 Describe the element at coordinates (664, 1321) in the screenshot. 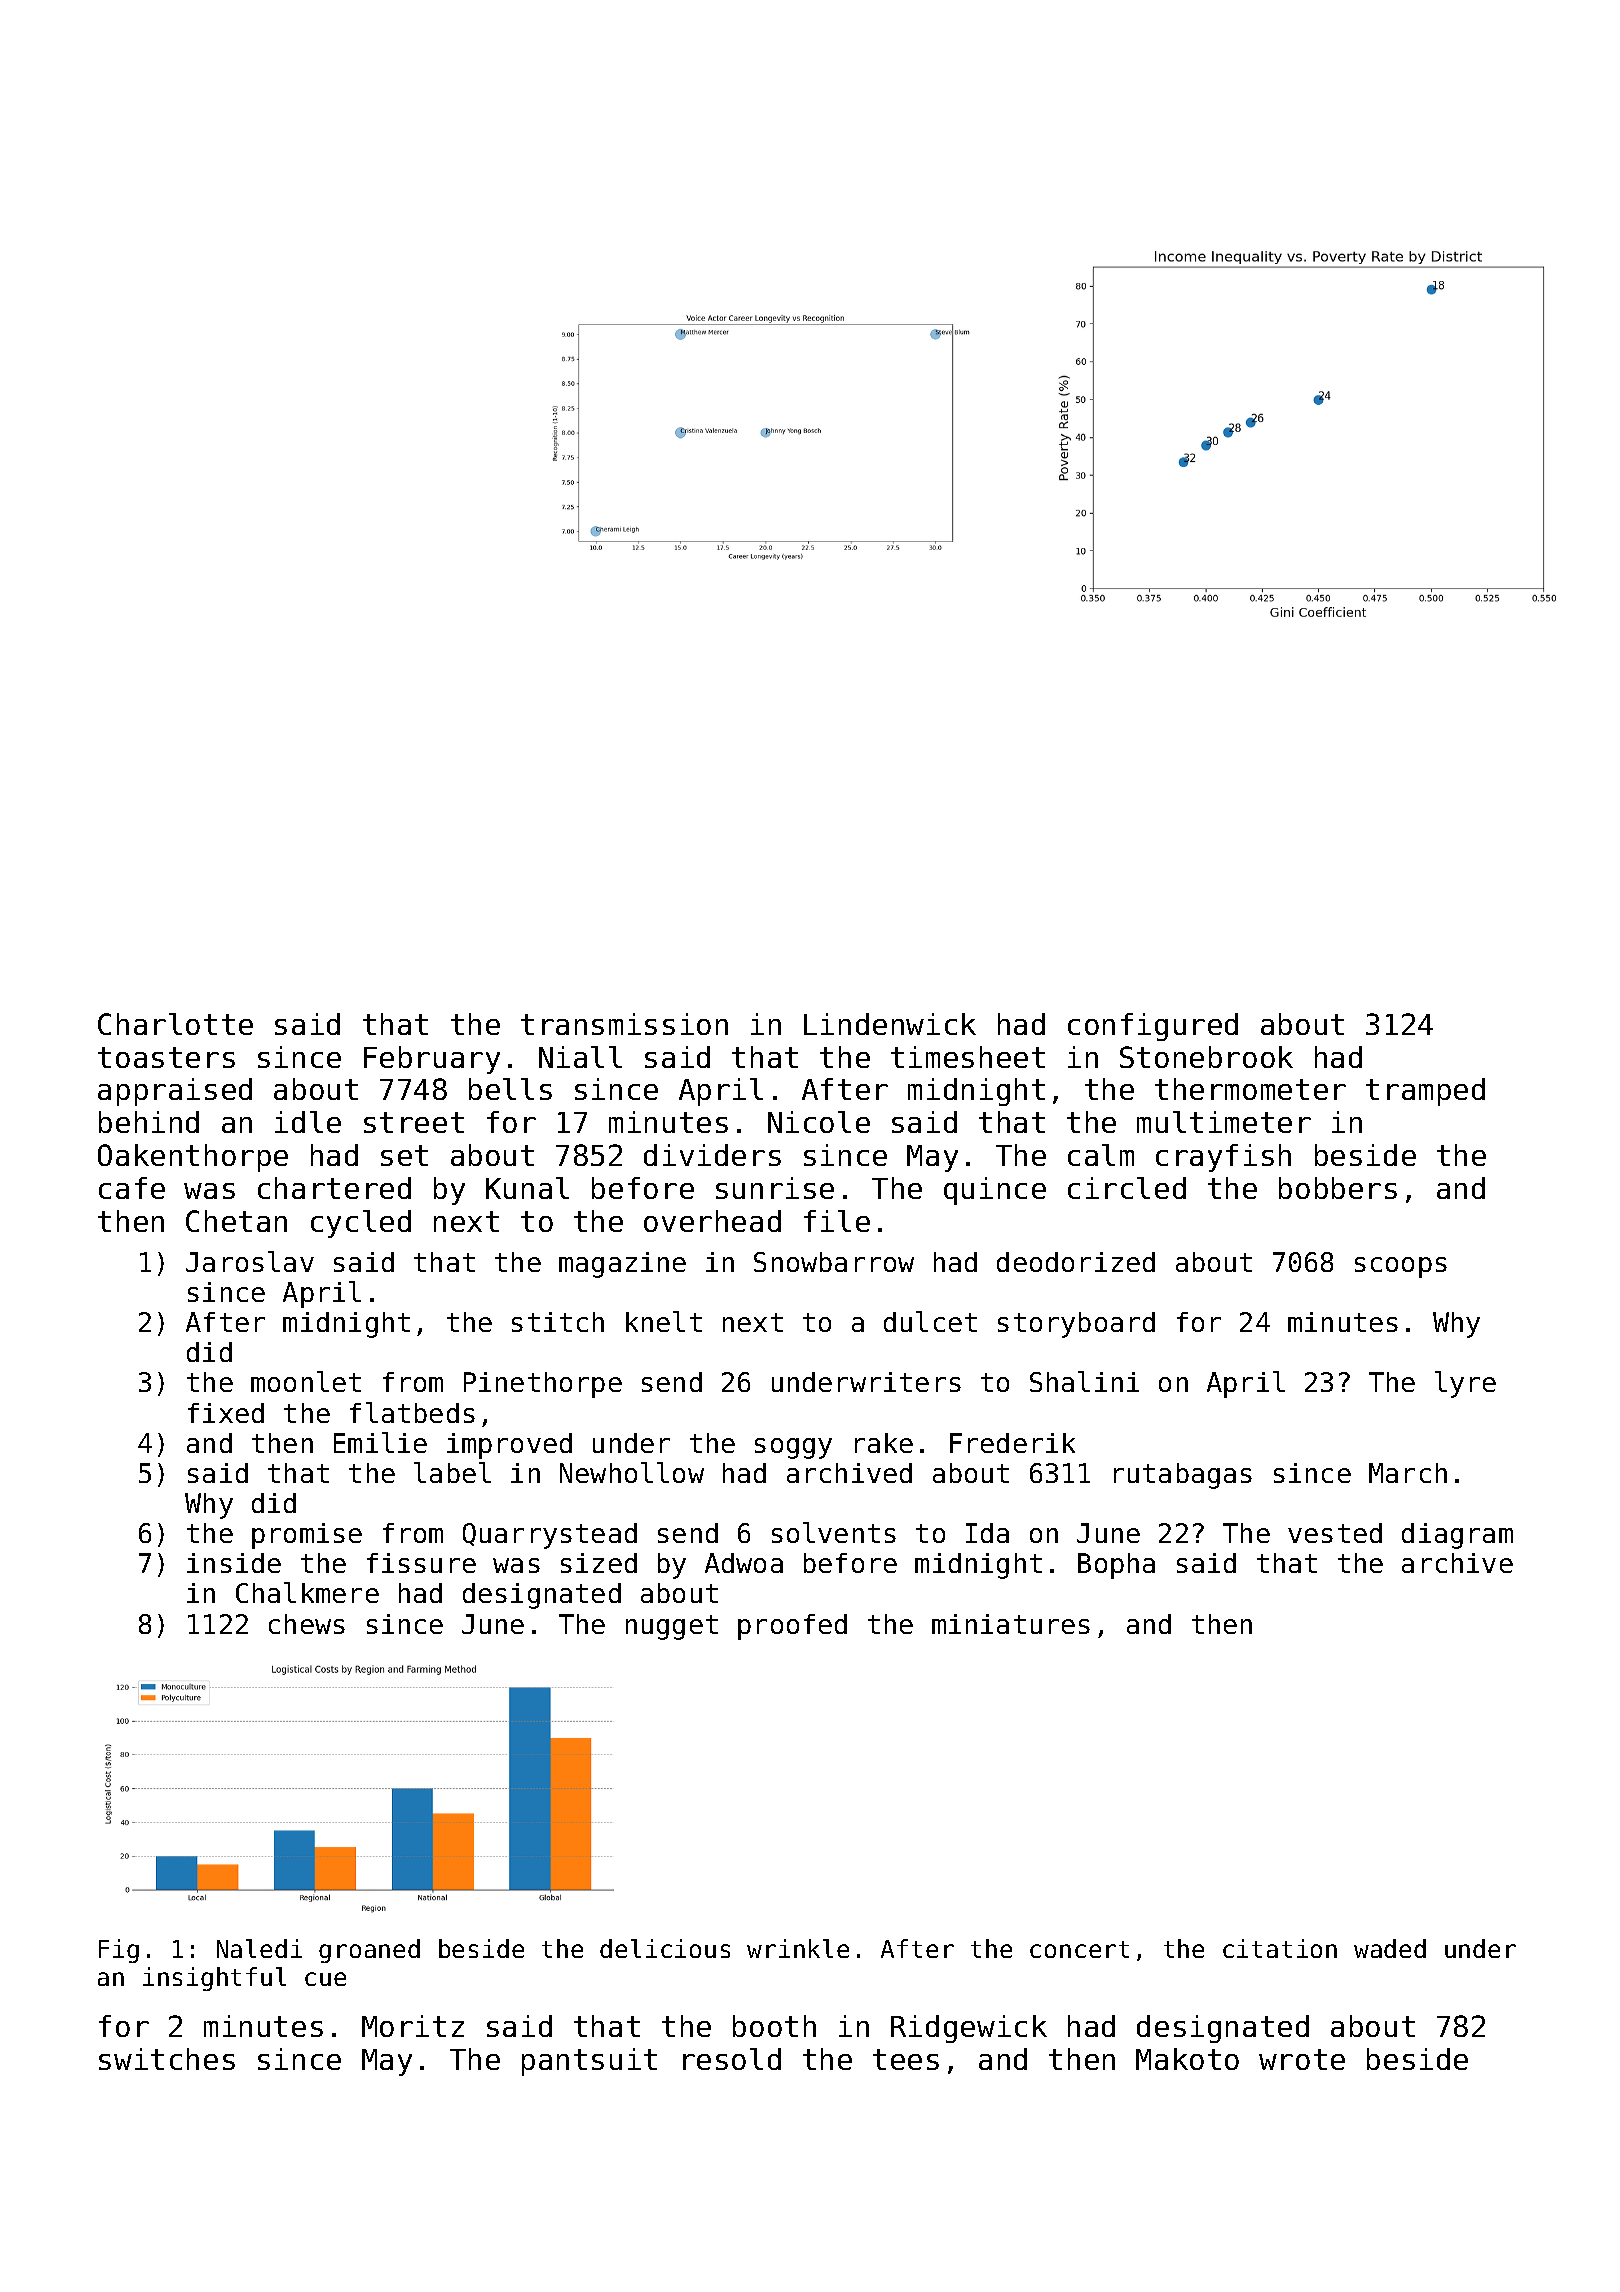

I see `knelt` at that location.
